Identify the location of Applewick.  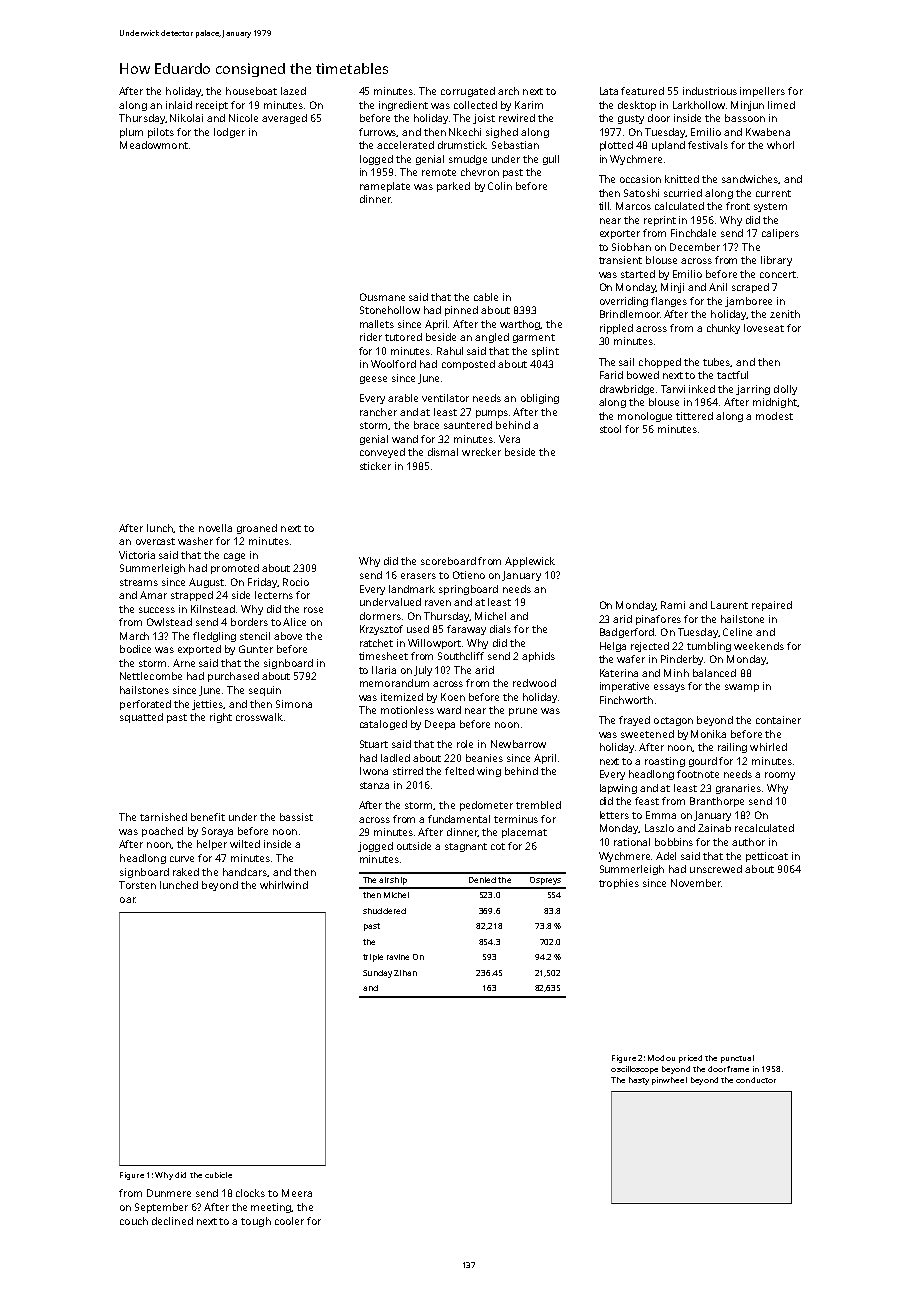
(530, 562).
